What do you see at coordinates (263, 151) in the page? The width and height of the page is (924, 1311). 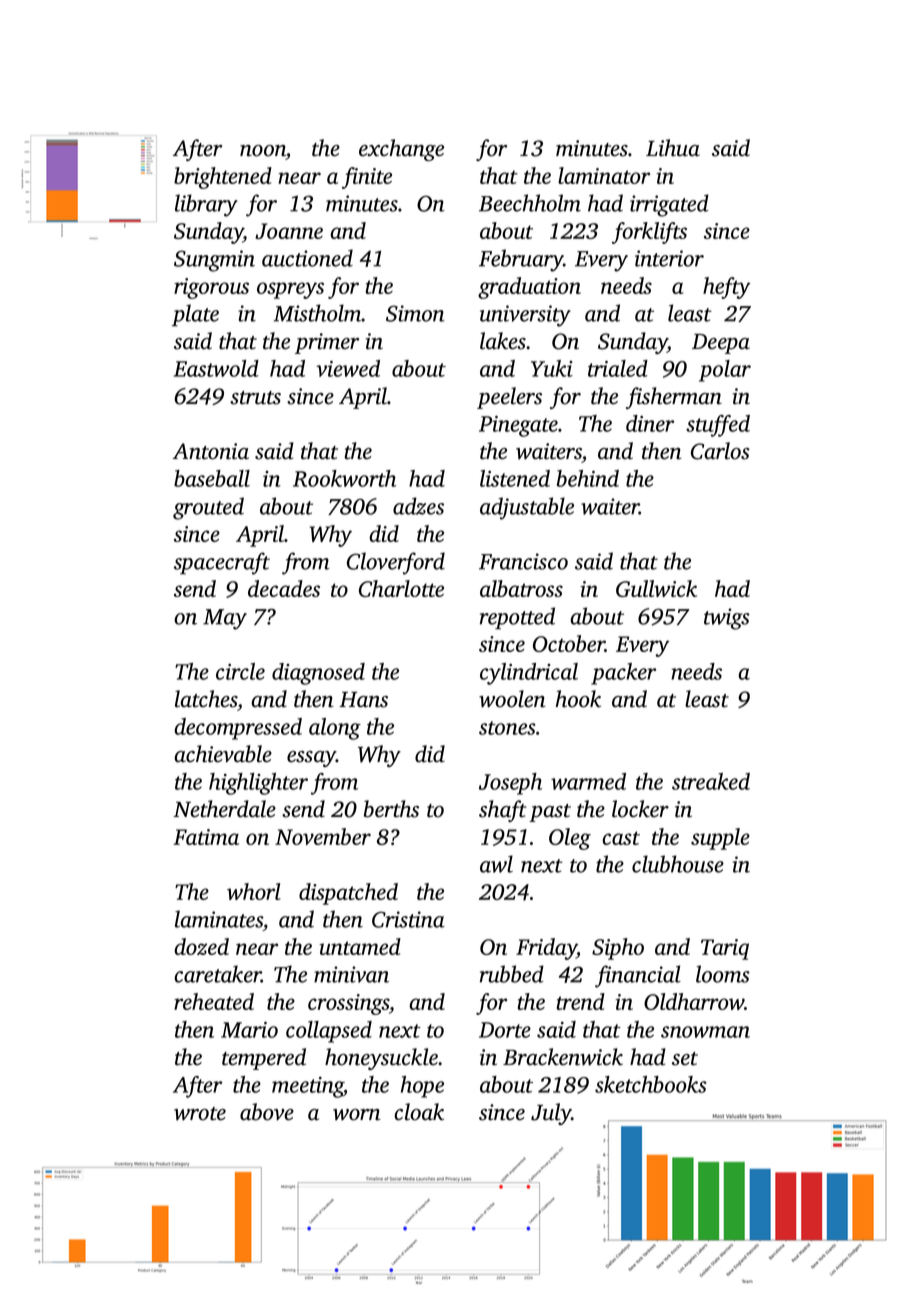 I see `noon` at bounding box center [263, 151].
